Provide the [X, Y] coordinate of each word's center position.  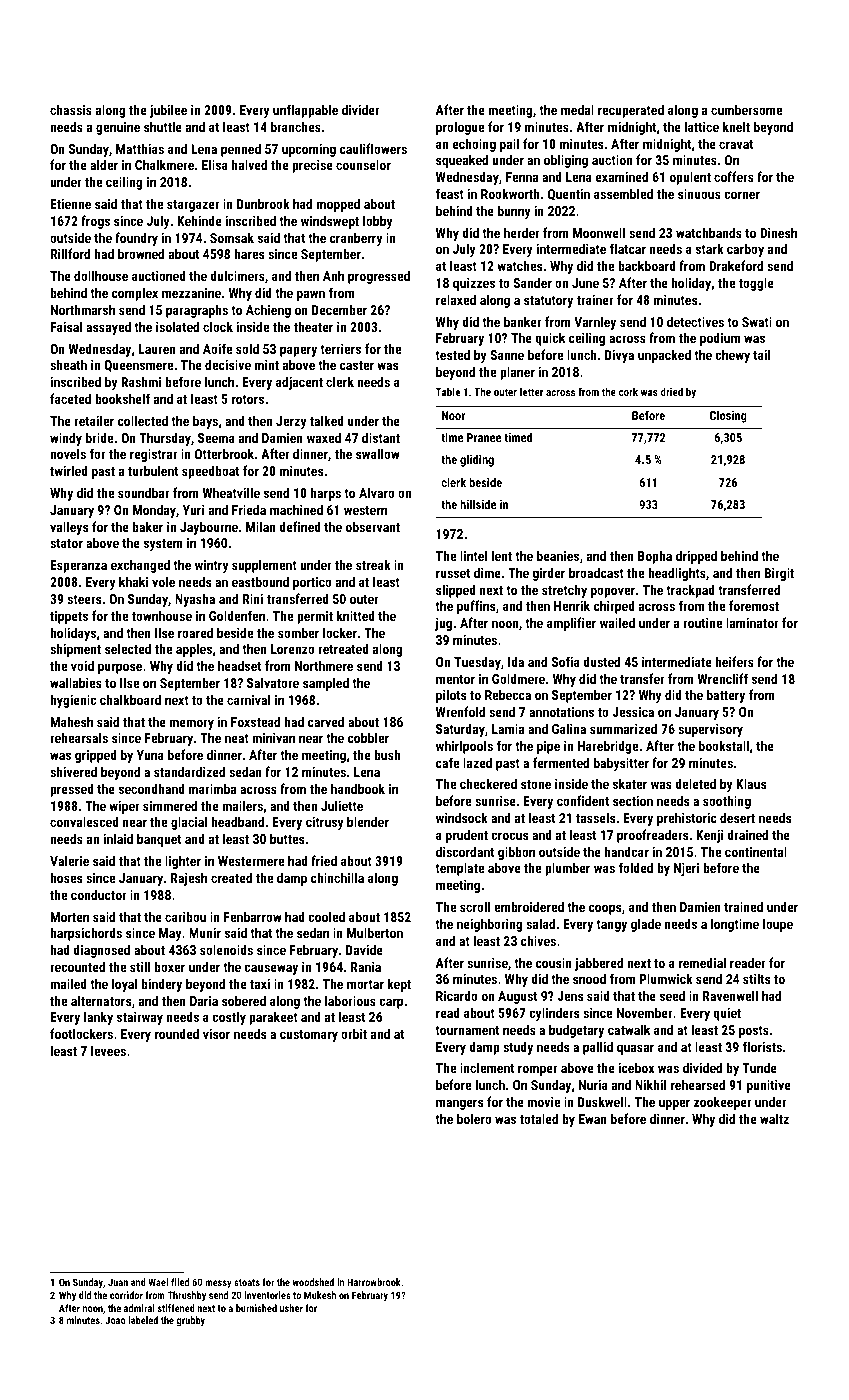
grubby [191, 1321]
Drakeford [736, 265]
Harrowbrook [374, 1282]
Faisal [66, 326]
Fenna [522, 177]
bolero [474, 1118]
